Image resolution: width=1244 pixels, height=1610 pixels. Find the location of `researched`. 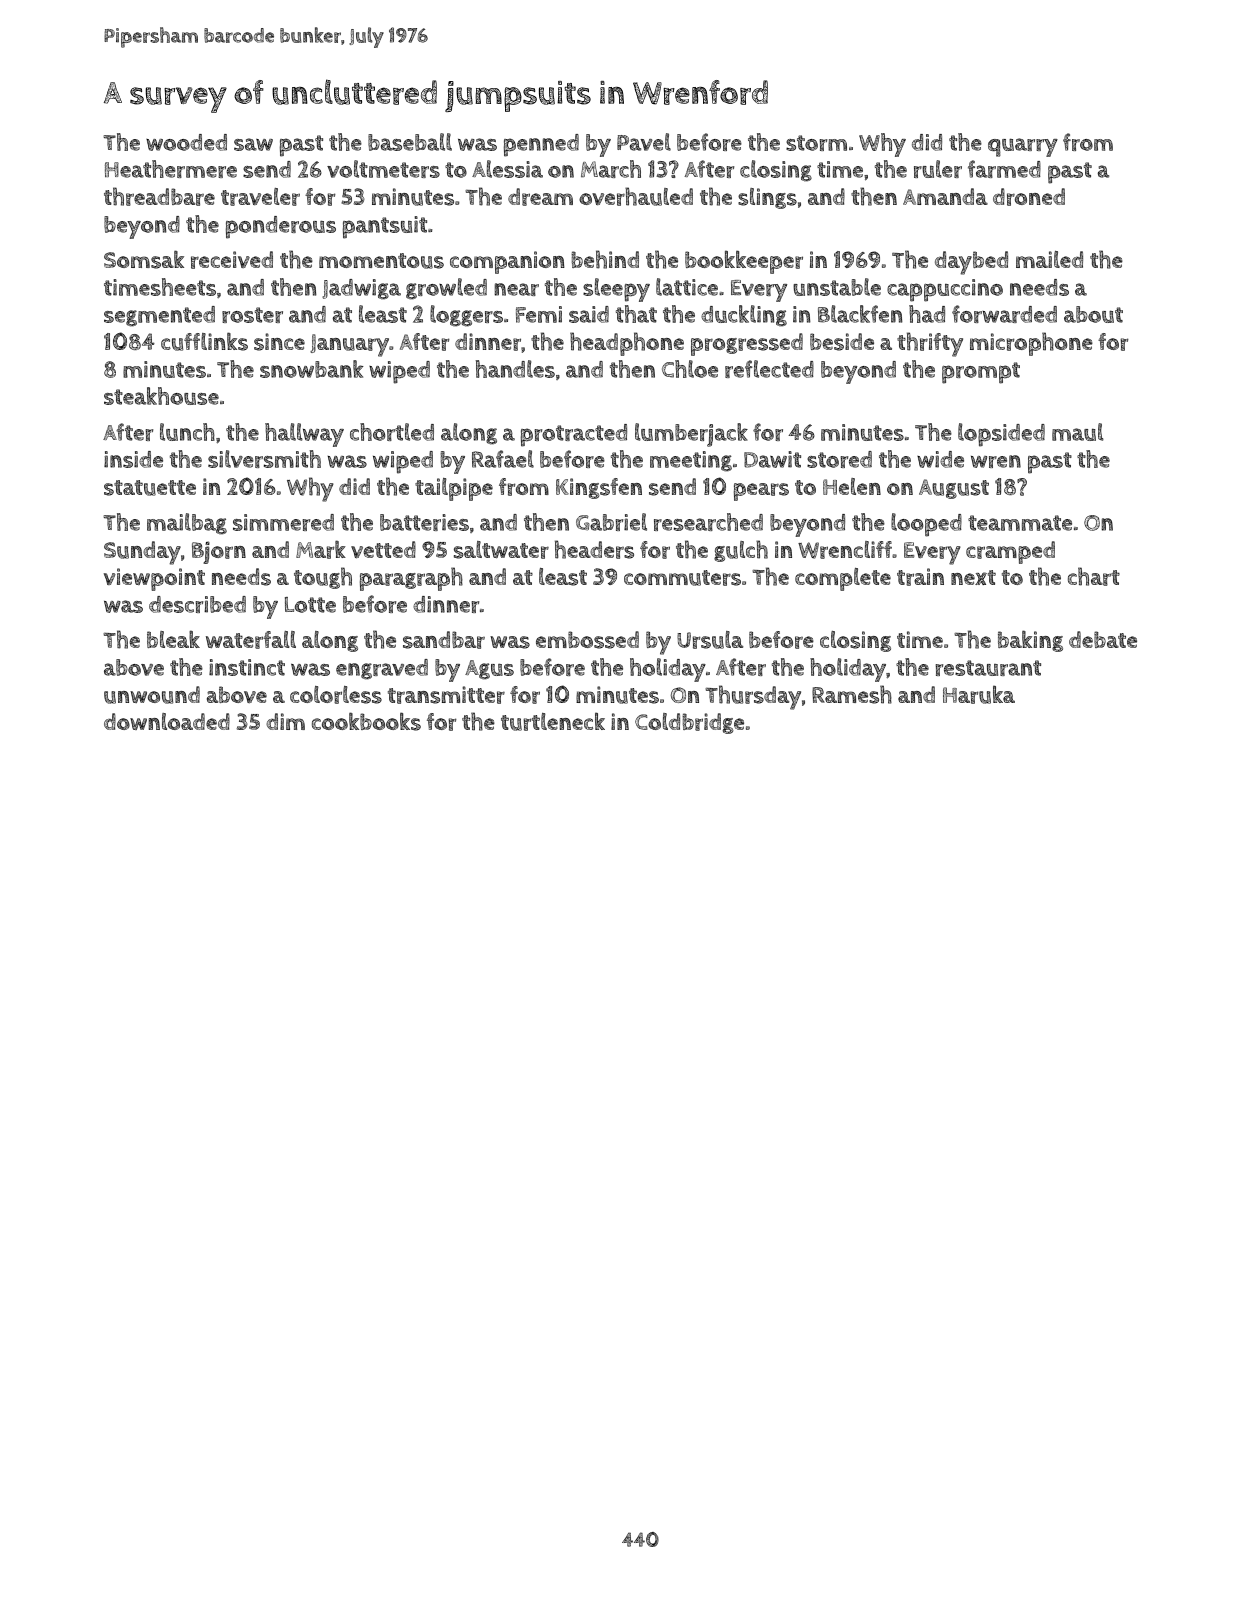

researched is located at coordinates (708, 522).
